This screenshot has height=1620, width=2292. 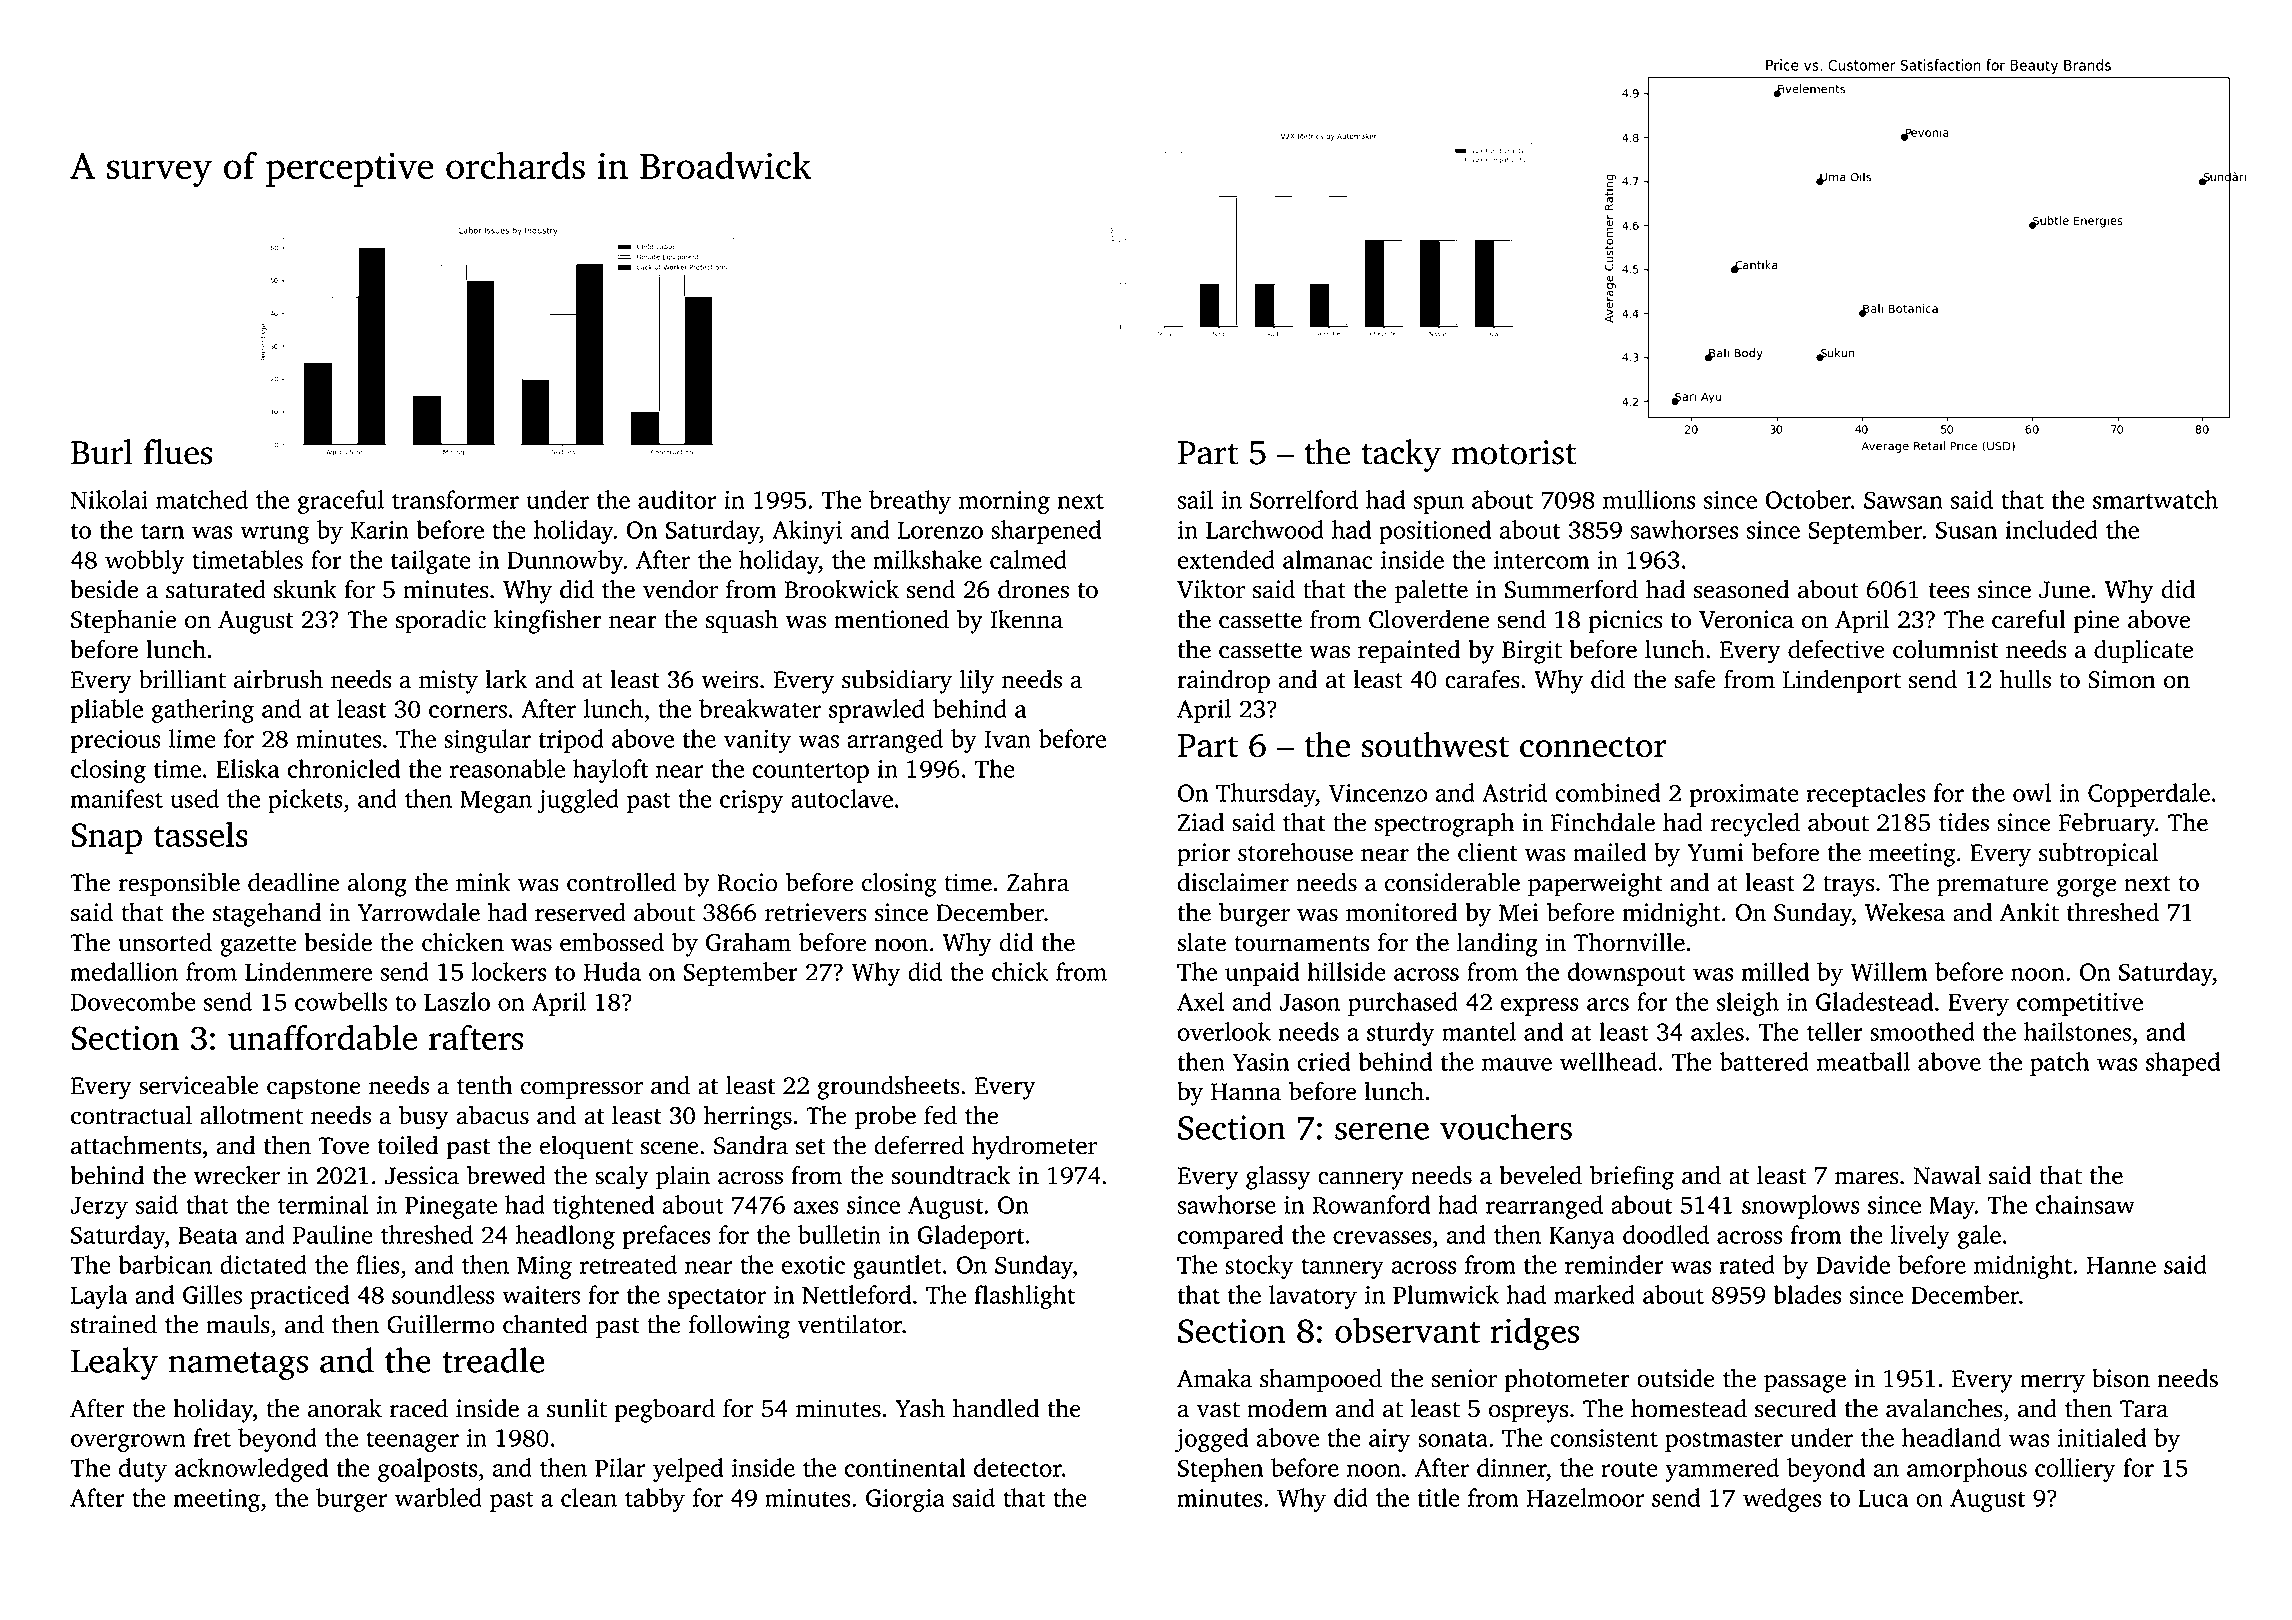 What do you see at coordinates (905, 1500) in the screenshot?
I see `Giorgia` at bounding box center [905, 1500].
